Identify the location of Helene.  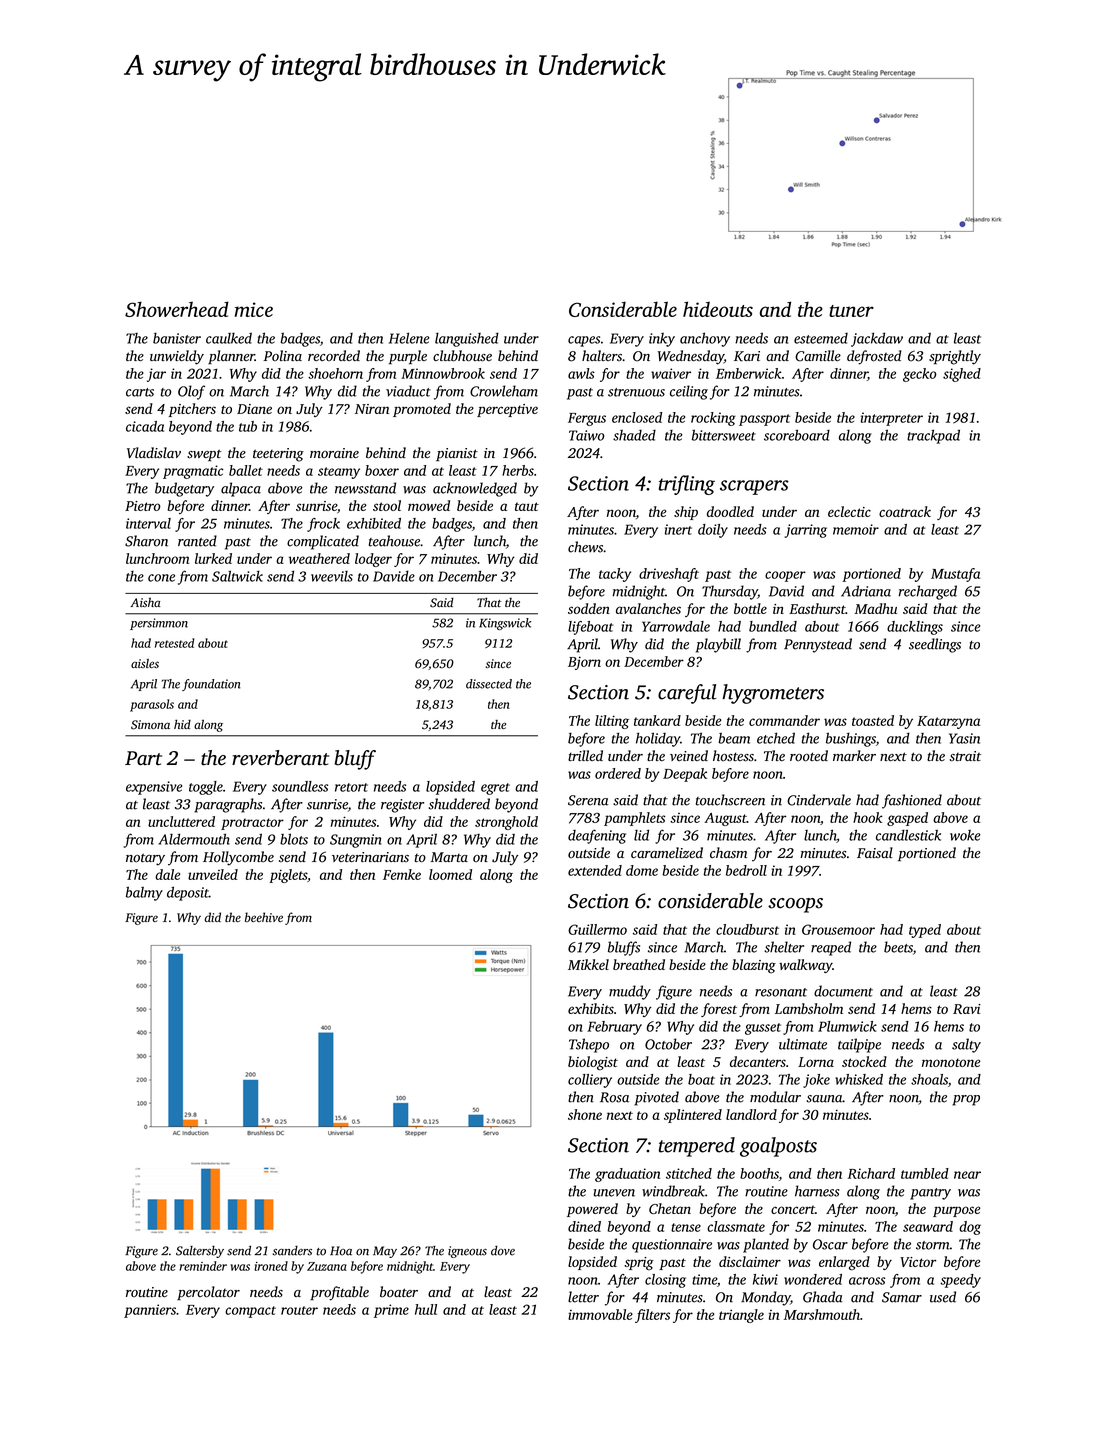
(409, 338).
